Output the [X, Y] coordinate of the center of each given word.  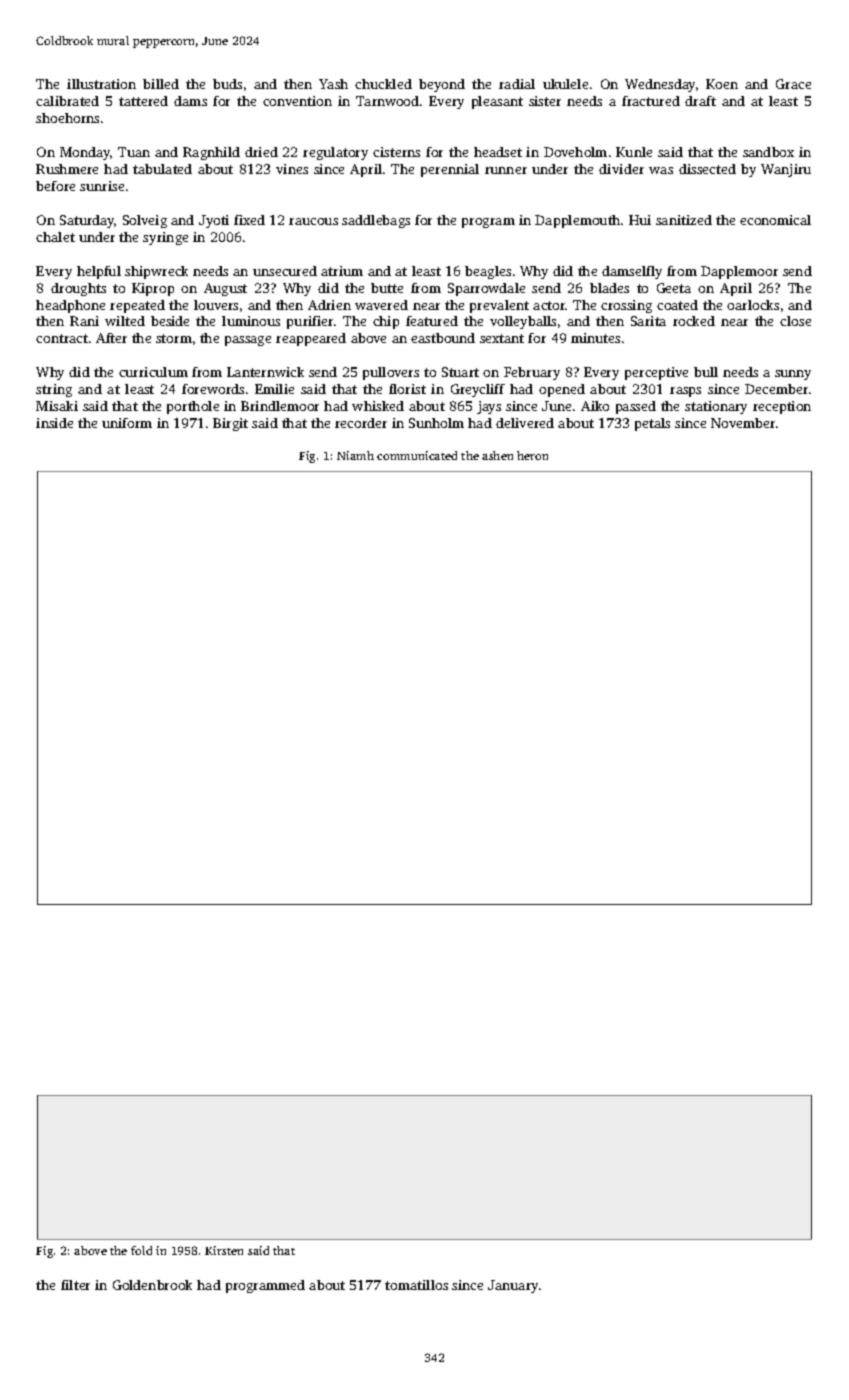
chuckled [383, 84]
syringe [165, 238]
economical [775, 220]
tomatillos [416, 1285]
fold [141, 1250]
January [513, 1286]
